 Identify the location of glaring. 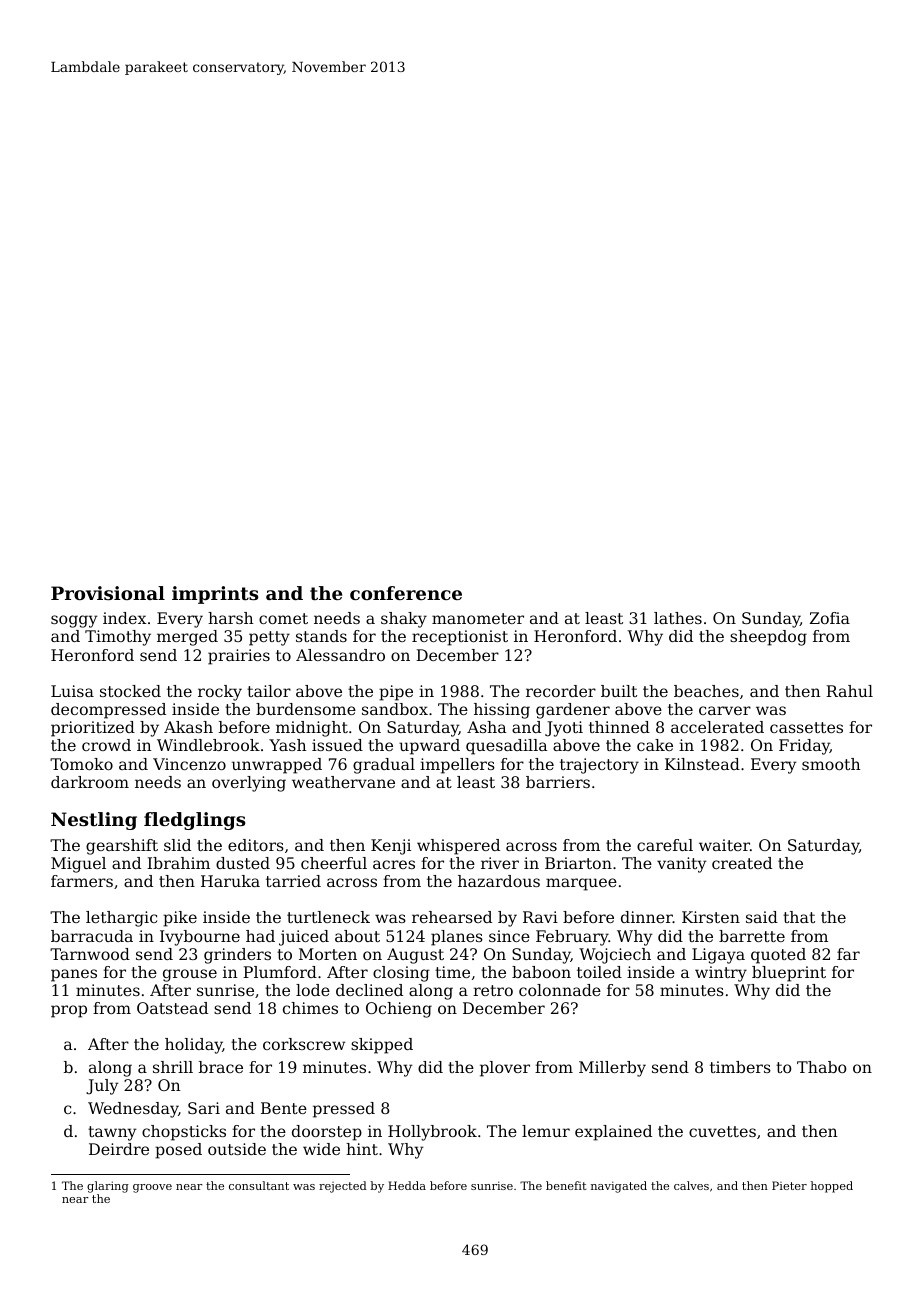
(108, 1187).
